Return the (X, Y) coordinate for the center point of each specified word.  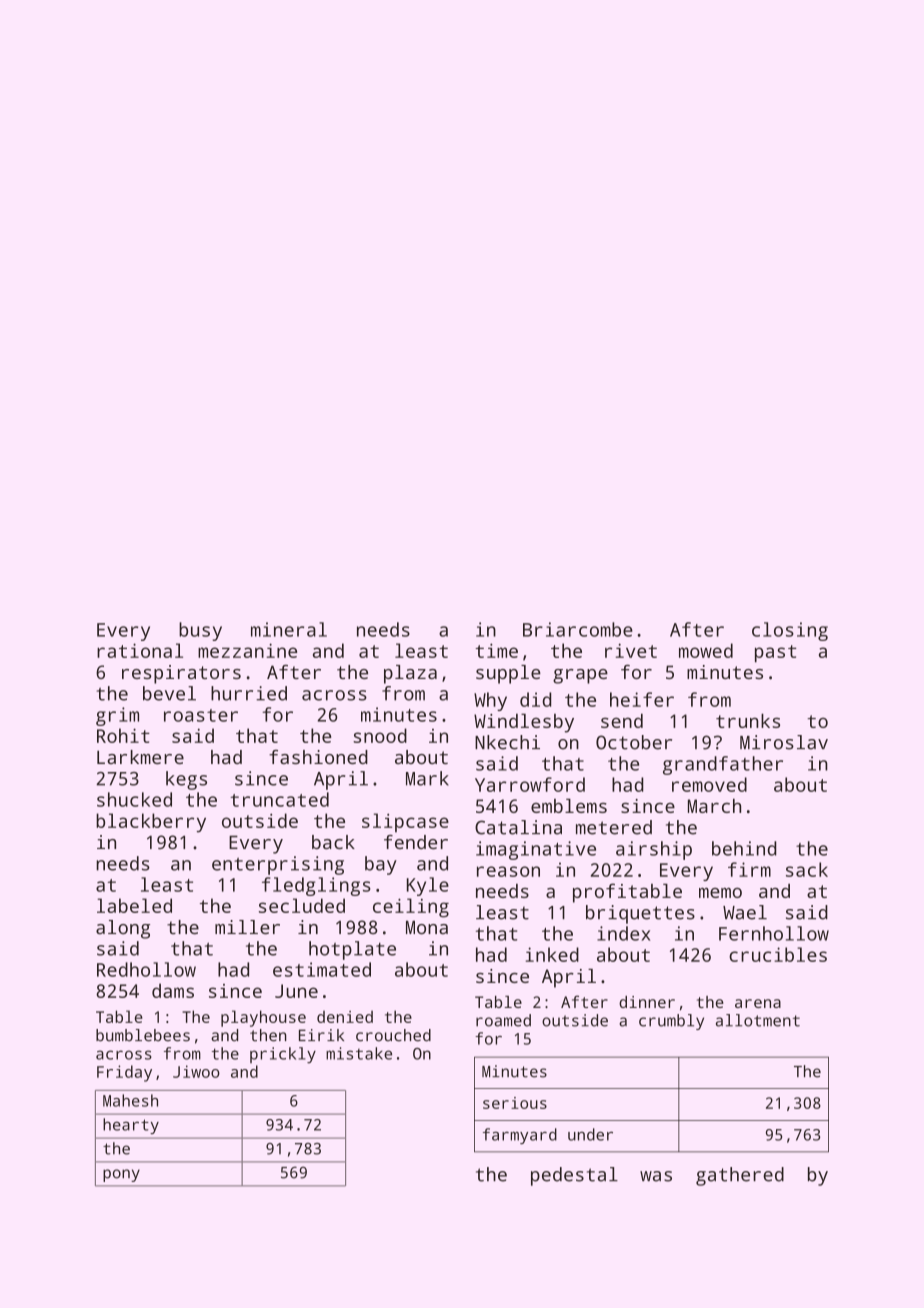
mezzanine (247, 650)
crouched (393, 1035)
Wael (745, 912)
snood (380, 735)
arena (758, 1003)
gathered (740, 1176)
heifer (642, 699)
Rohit (123, 735)
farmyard (520, 1136)
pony (121, 1175)
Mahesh (130, 1100)
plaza (410, 674)
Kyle (428, 886)
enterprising (278, 865)
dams (173, 990)
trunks (748, 720)
